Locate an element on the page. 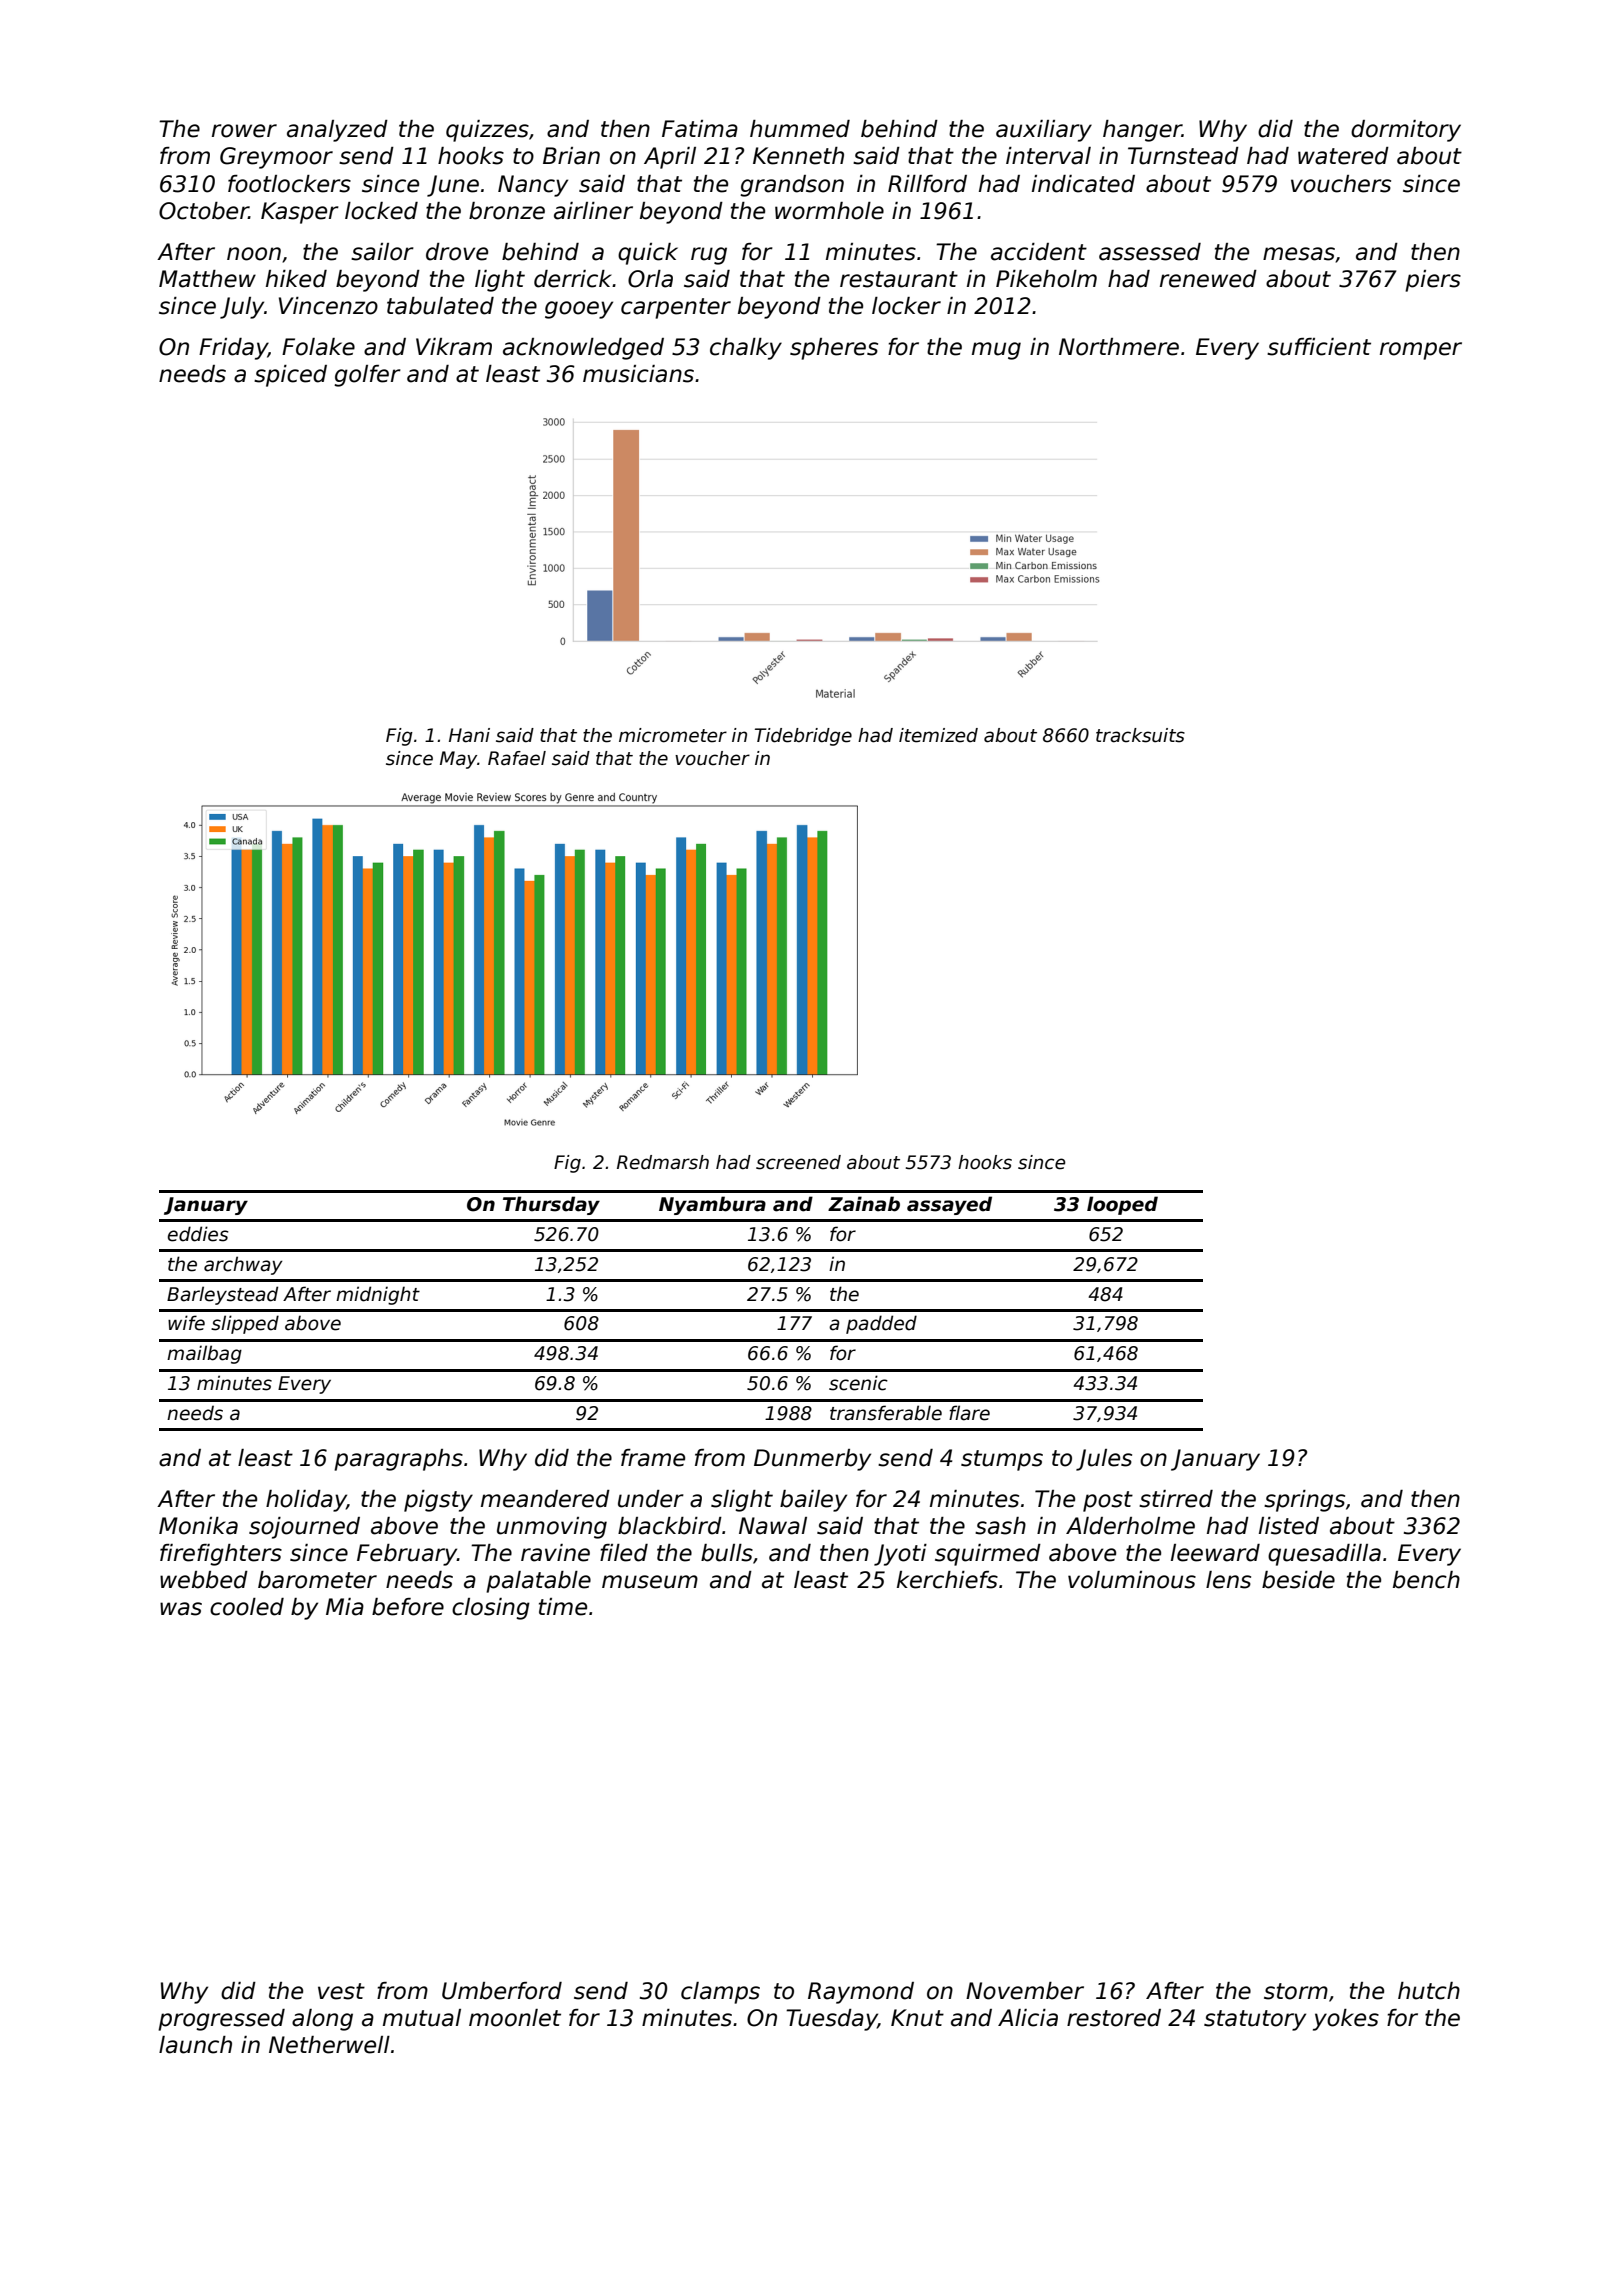  micrometer is located at coordinates (673, 735).
